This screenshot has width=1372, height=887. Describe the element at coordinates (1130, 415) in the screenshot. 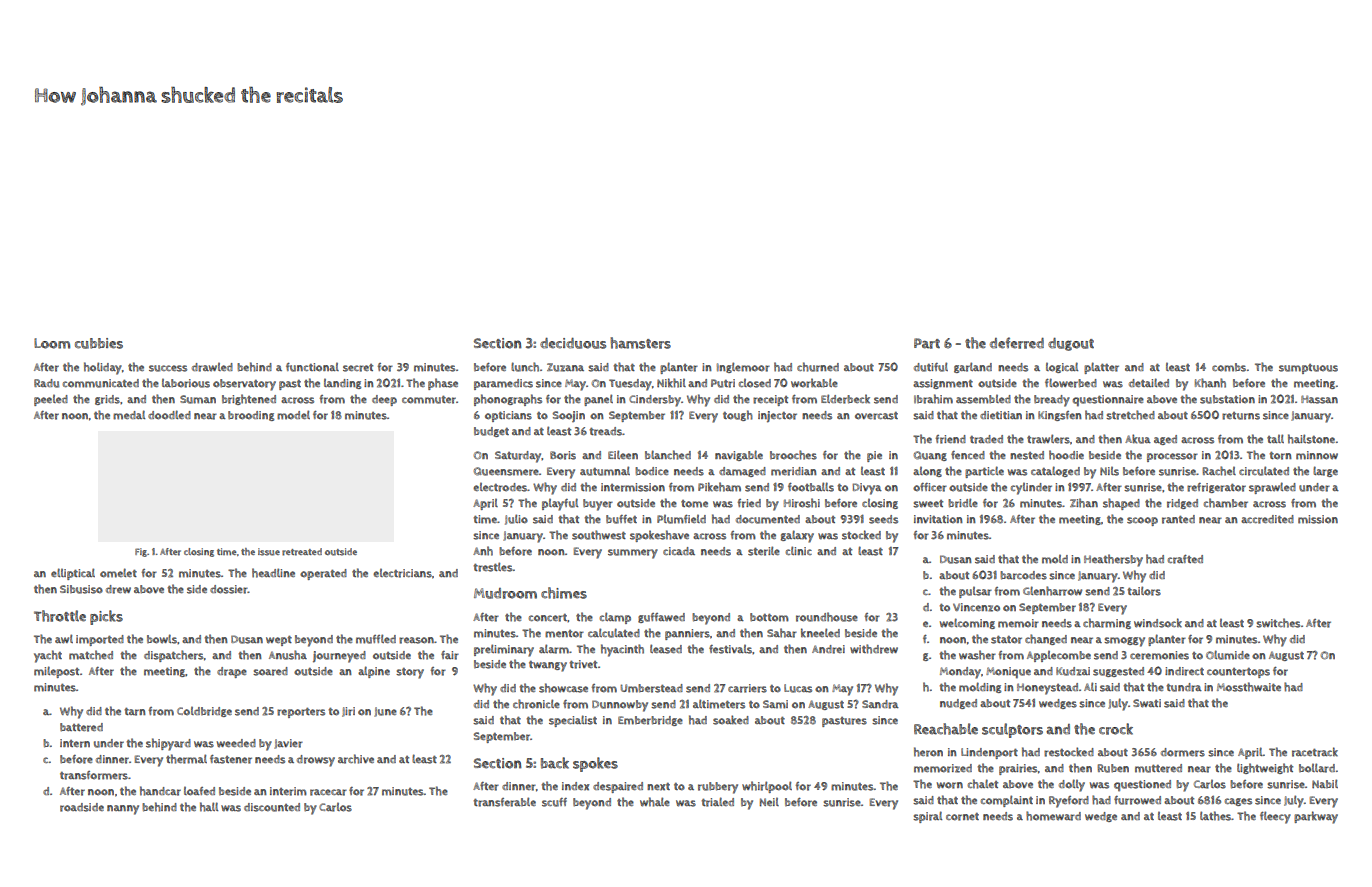

I see `stretched` at that location.
